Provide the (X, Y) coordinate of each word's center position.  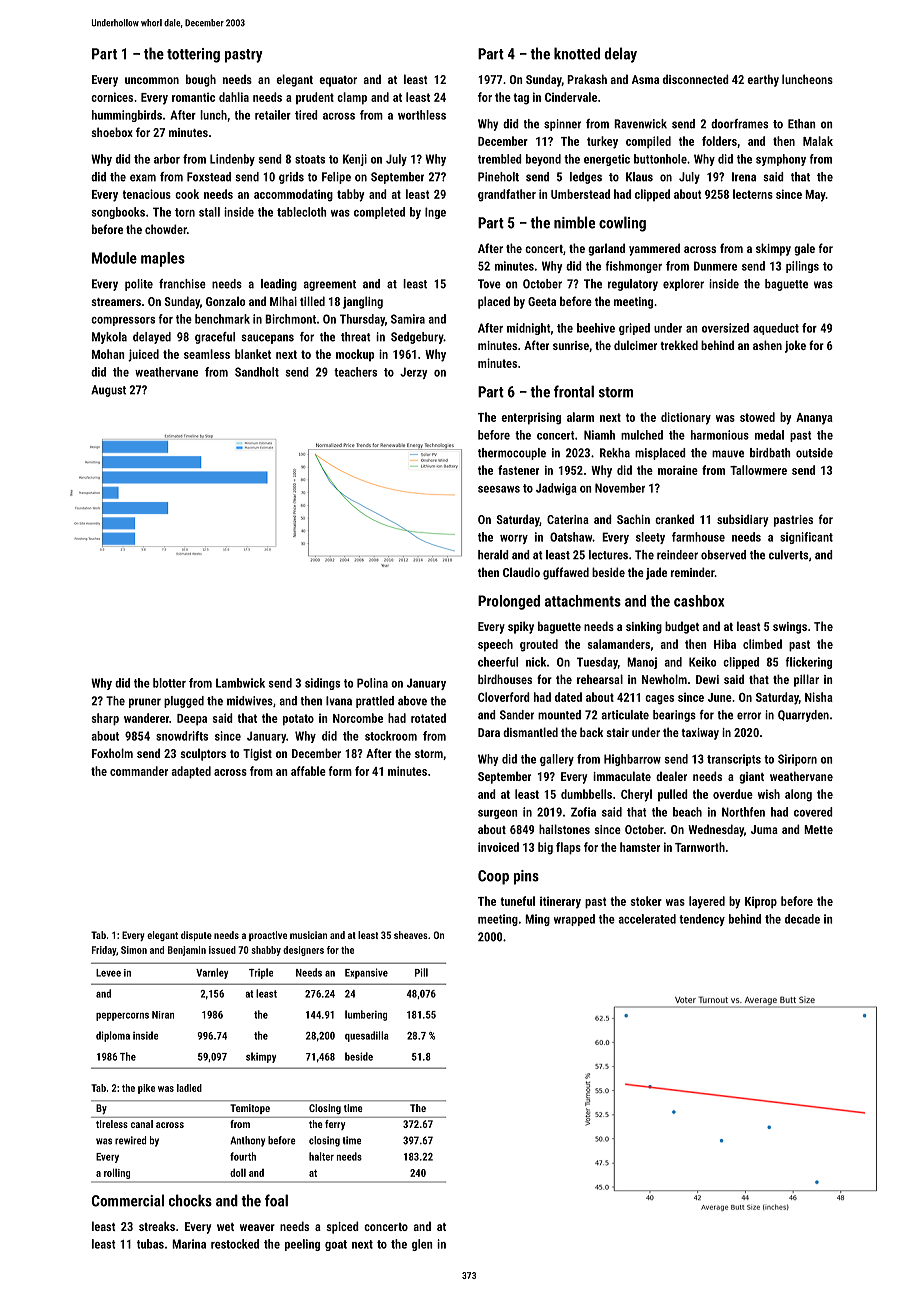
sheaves (411, 935)
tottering (193, 55)
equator (338, 81)
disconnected (696, 79)
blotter (169, 683)
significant (806, 538)
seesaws (499, 489)
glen (422, 1245)
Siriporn (797, 760)
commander (139, 771)
